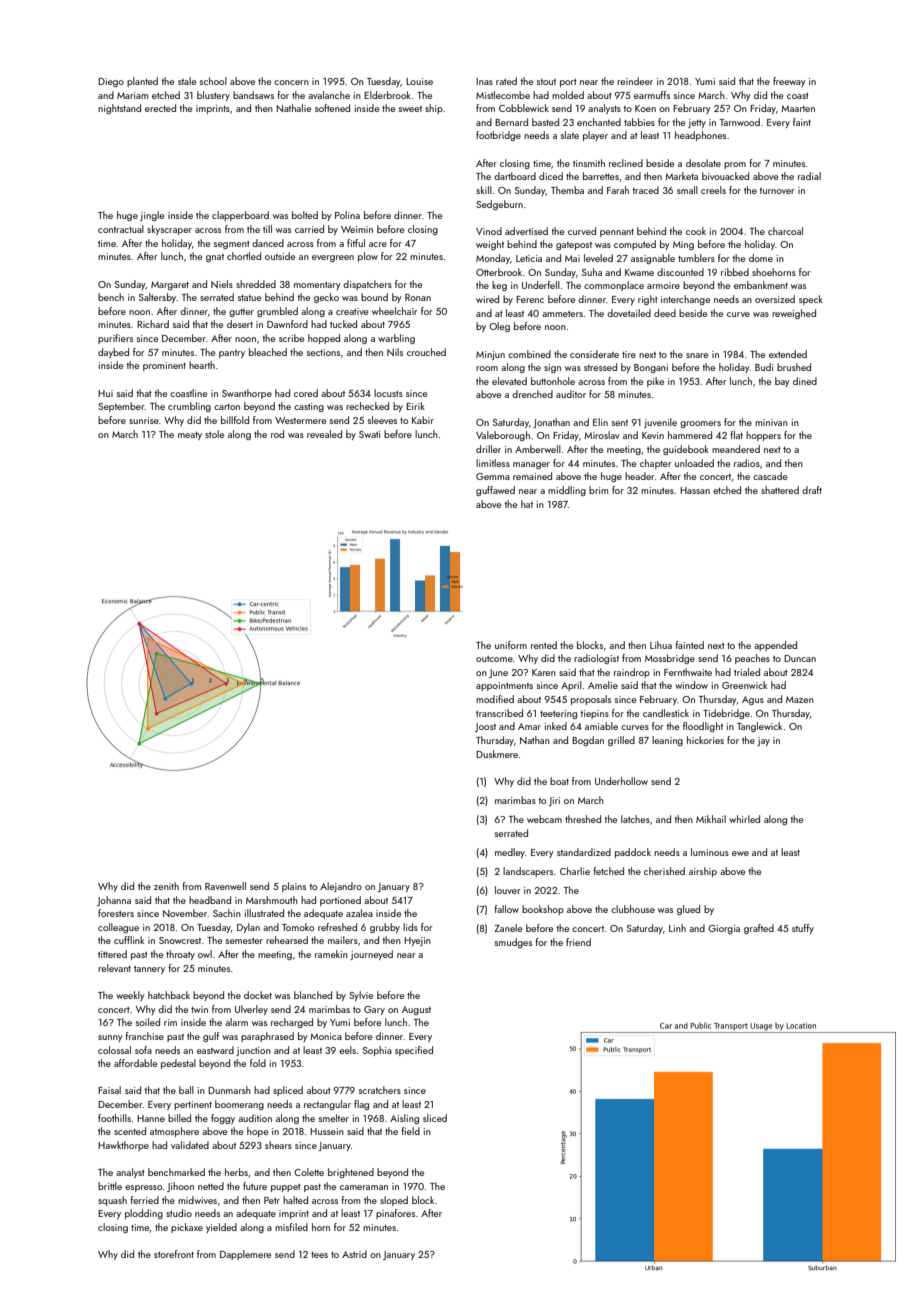 The height and width of the image is (1308, 924). I want to click on Ravenwell, so click(225, 886).
